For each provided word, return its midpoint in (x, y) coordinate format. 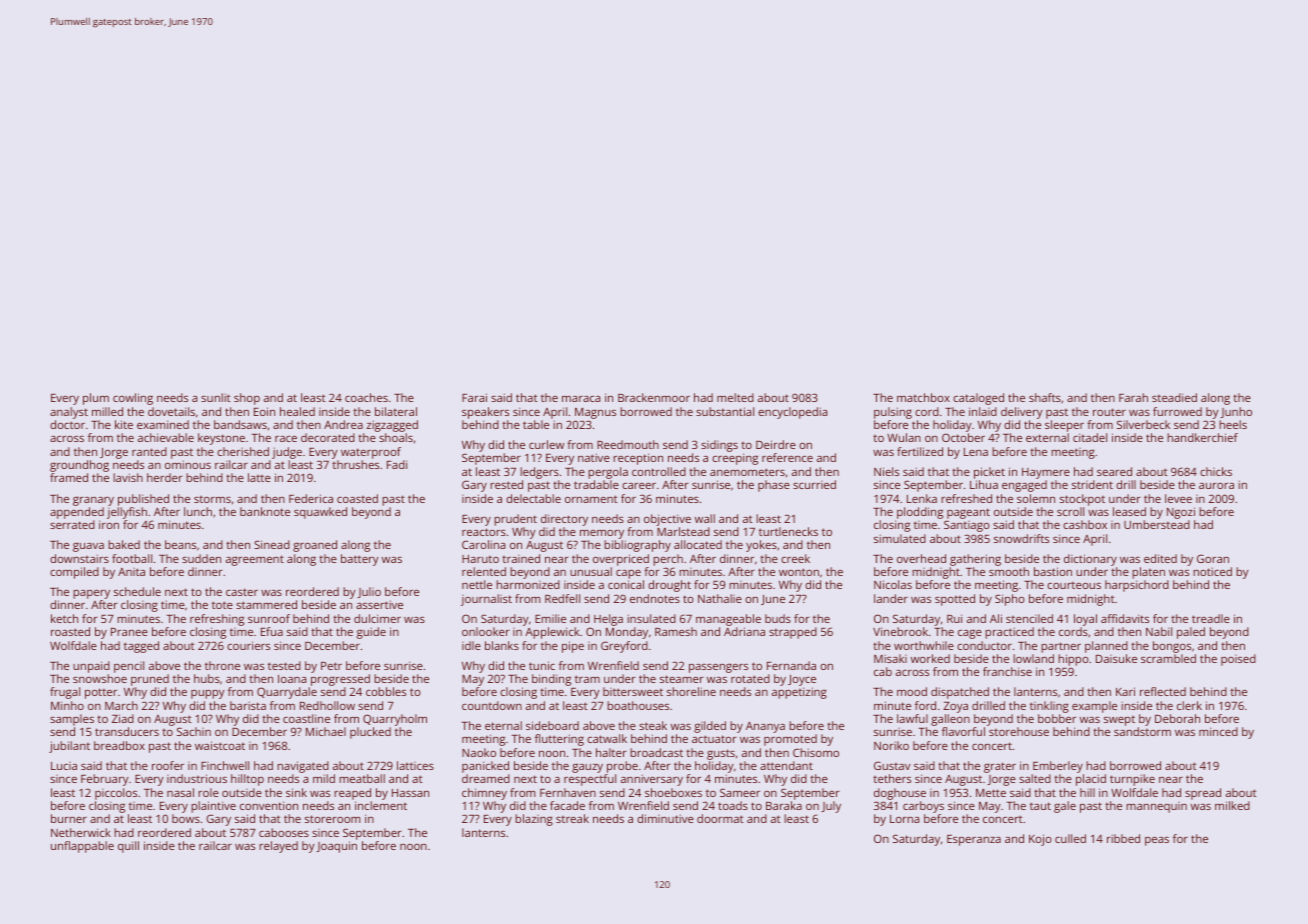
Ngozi (1181, 513)
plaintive (213, 807)
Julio (369, 592)
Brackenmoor (654, 397)
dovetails (171, 411)
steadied (1174, 397)
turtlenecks (788, 531)
